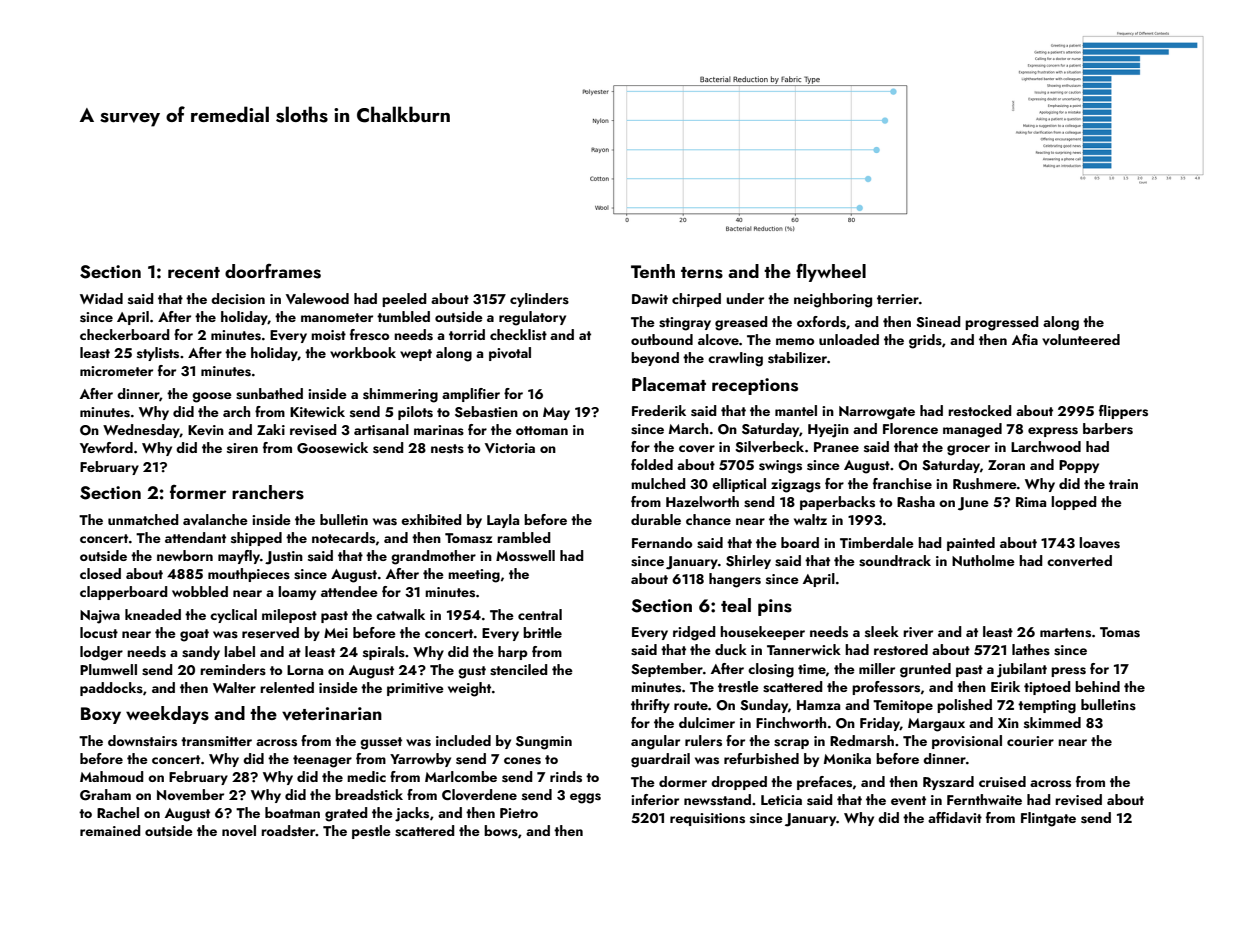  Describe the element at coordinates (101, 298) in the screenshot. I see `Widad` at that location.
